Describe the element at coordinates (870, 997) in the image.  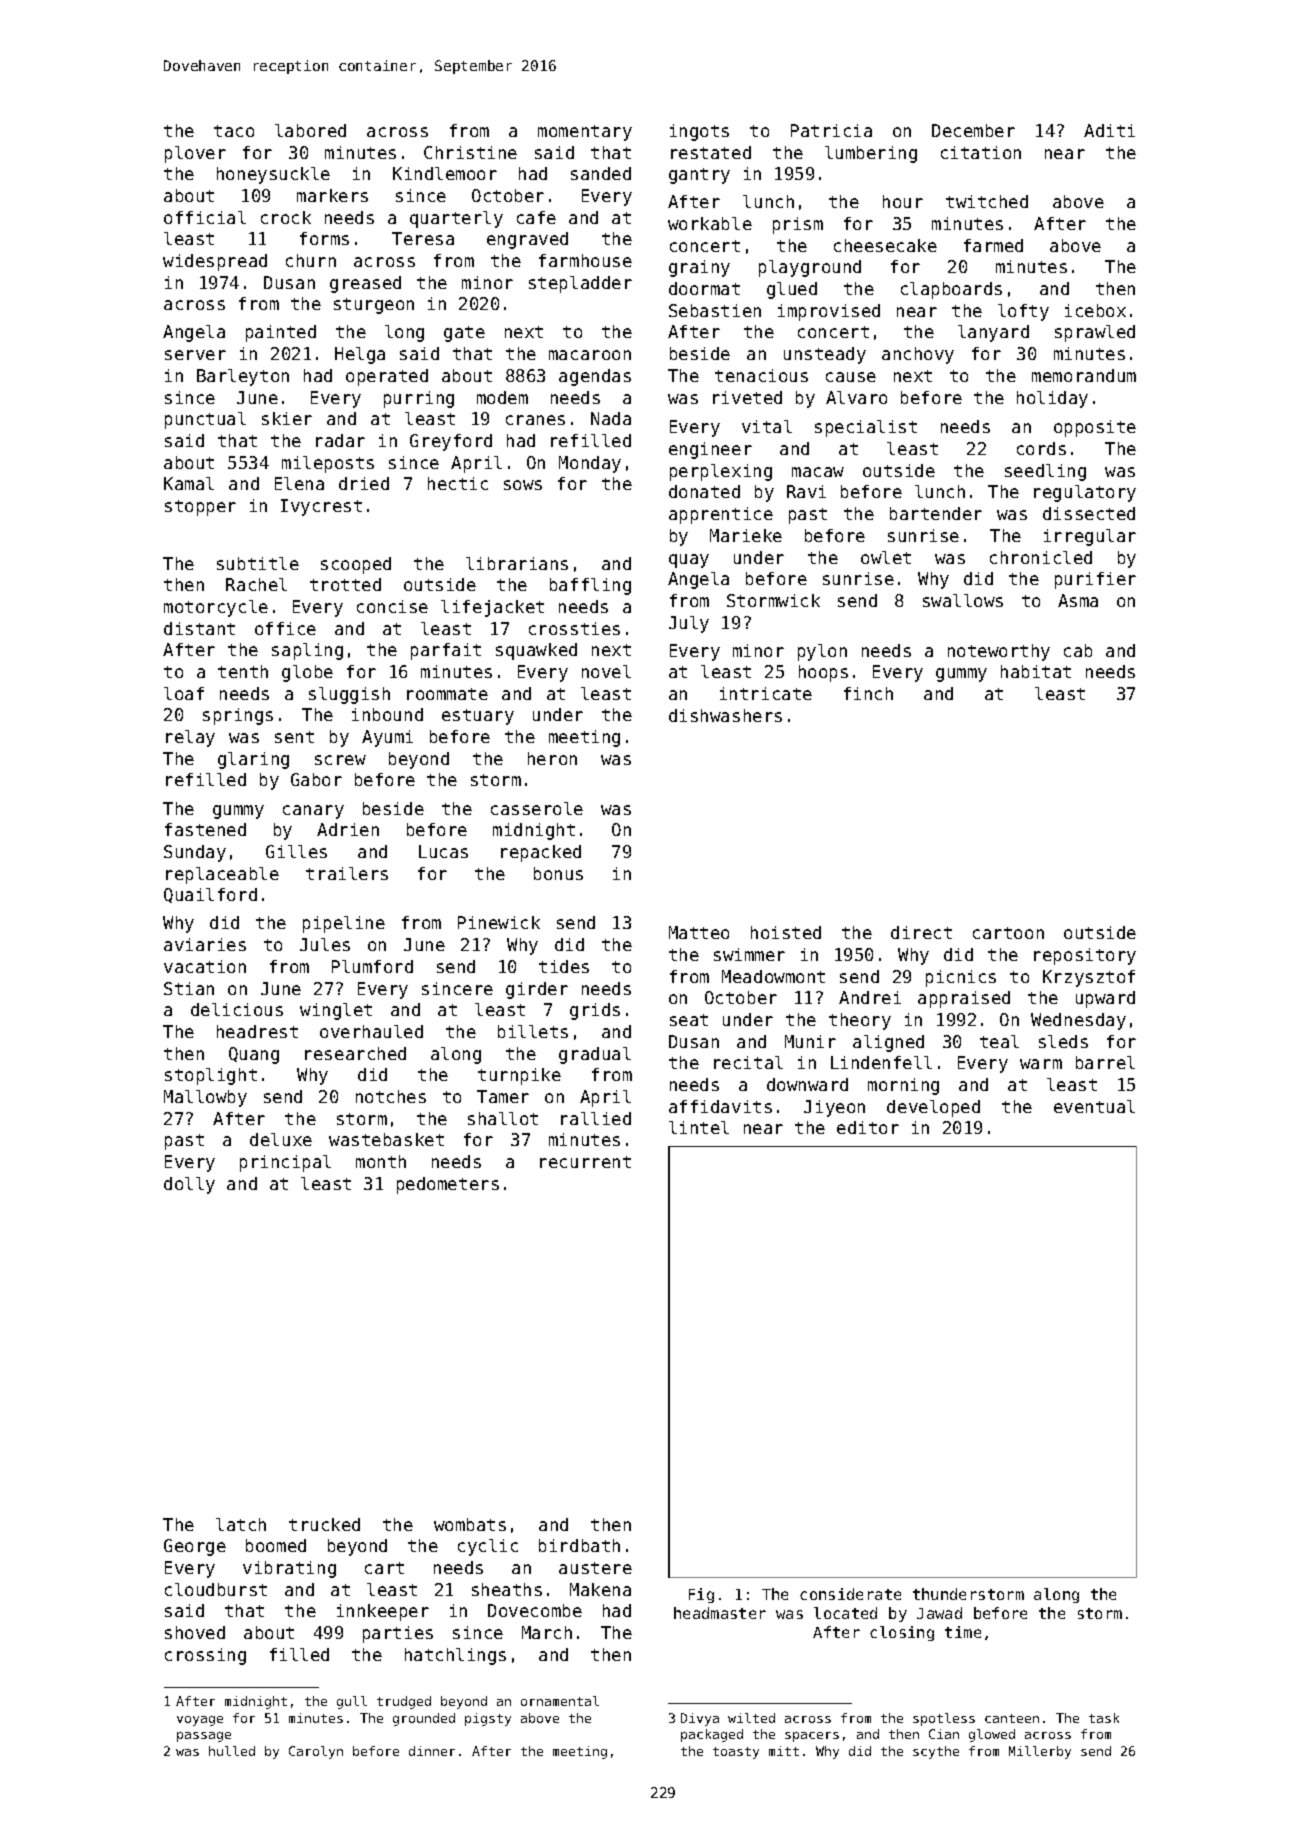
I see `Andrei` at that location.
